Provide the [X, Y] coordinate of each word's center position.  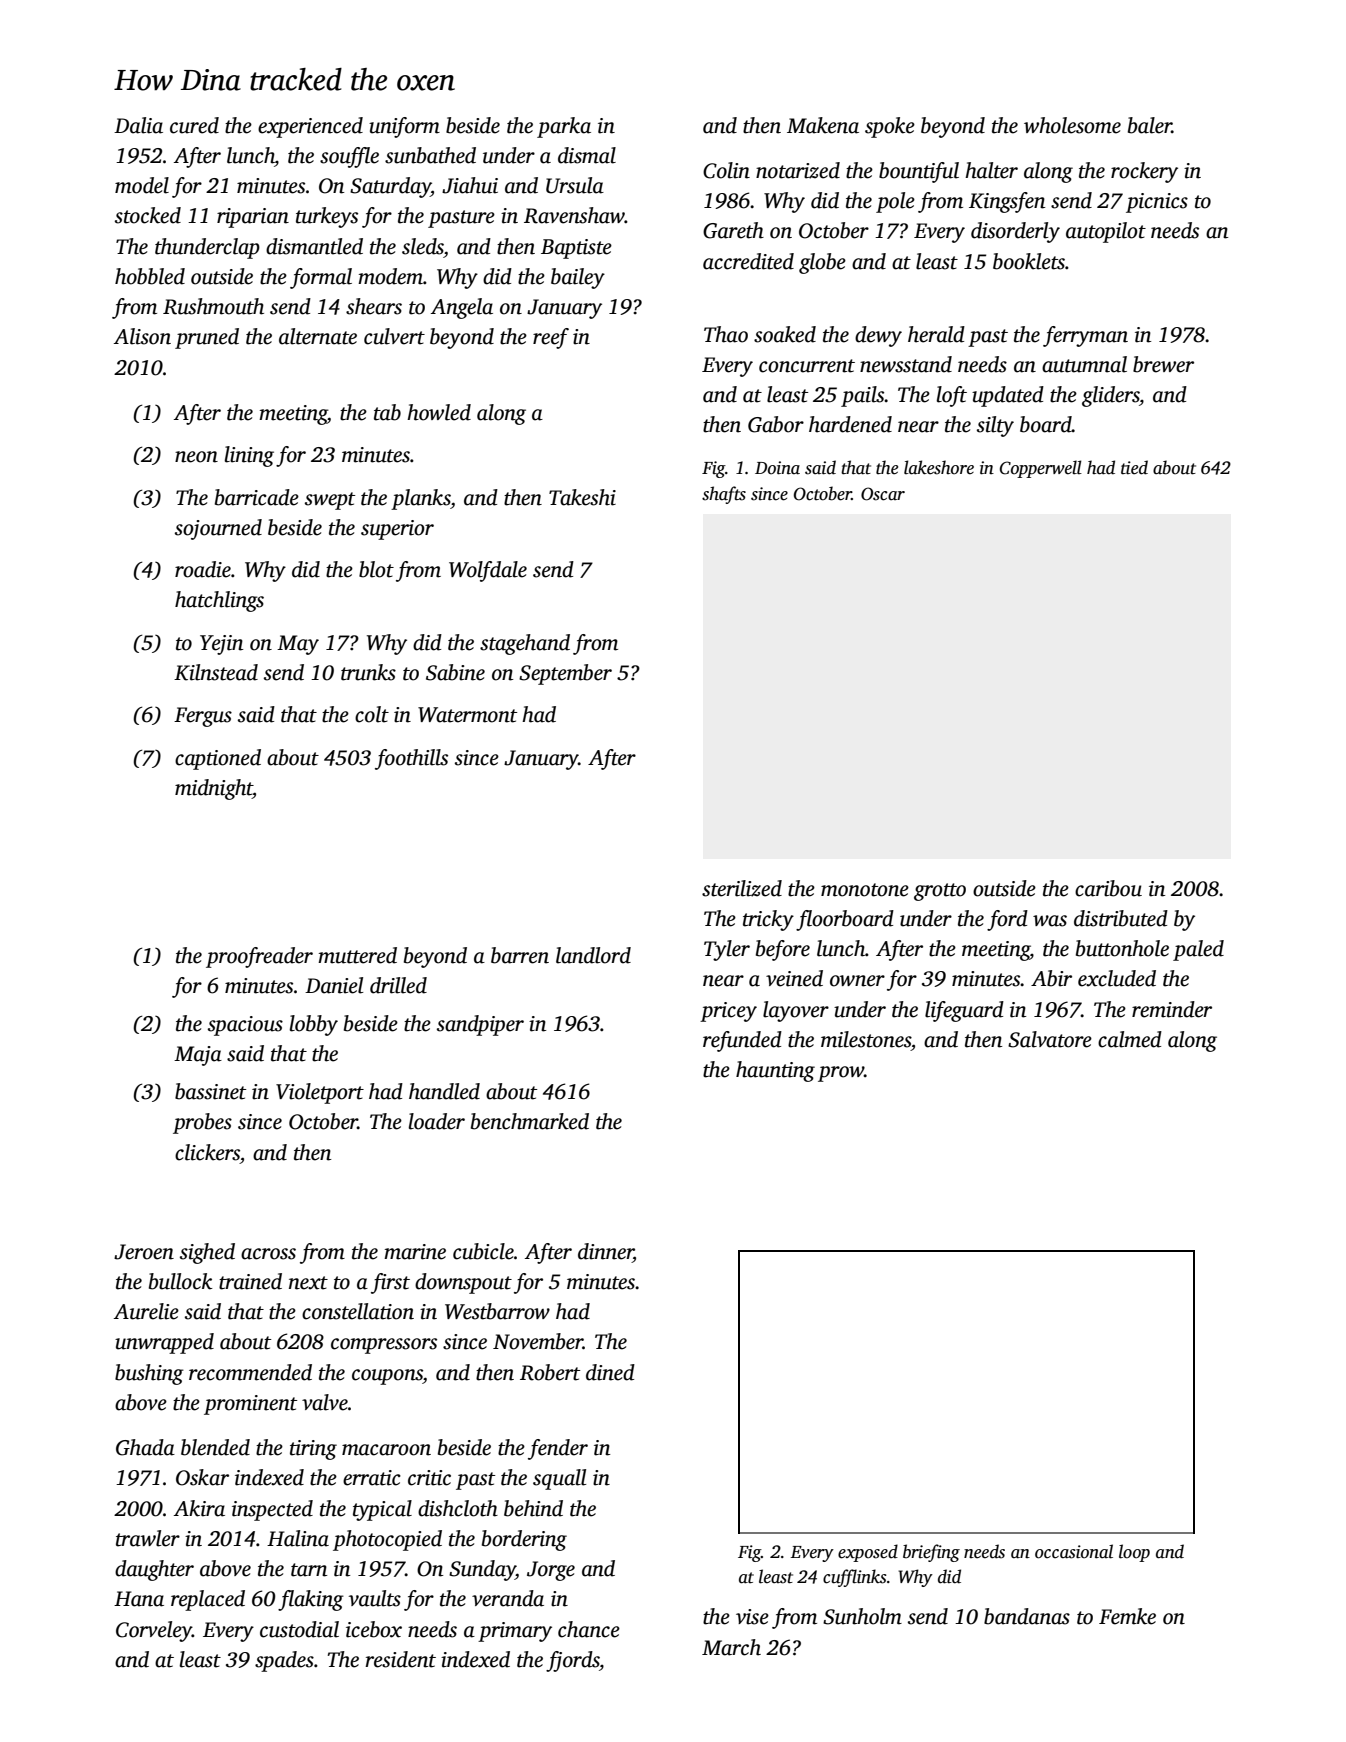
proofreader [259, 957]
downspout [463, 1283]
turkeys [327, 217]
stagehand [525, 644]
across [268, 1254]
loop [1134, 1553]
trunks [368, 672]
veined [794, 978]
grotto [940, 892]
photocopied [387, 1540]
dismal [587, 155]
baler [1150, 125]
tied [1134, 467]
